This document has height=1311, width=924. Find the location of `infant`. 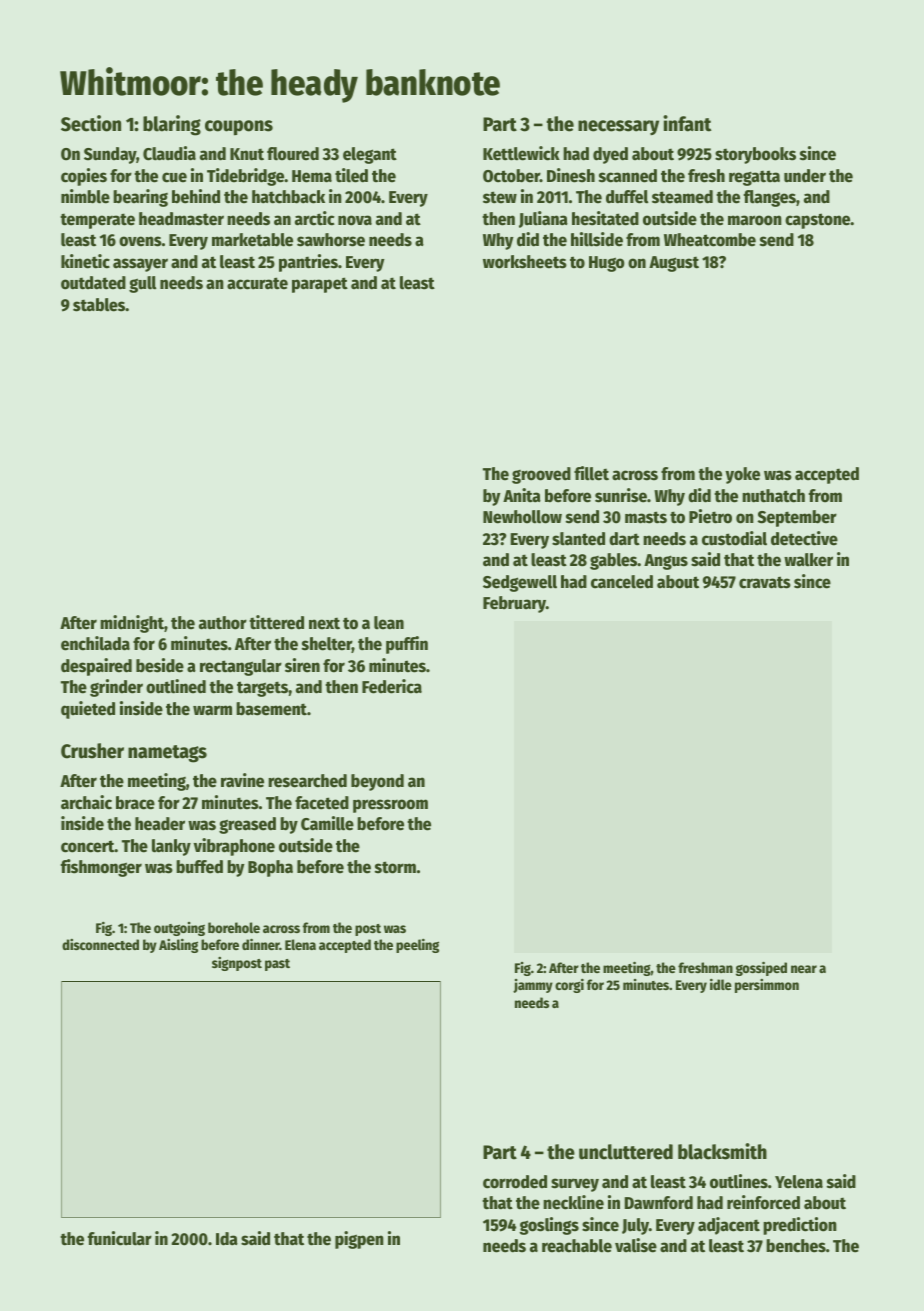

infant is located at coordinates (687, 123).
